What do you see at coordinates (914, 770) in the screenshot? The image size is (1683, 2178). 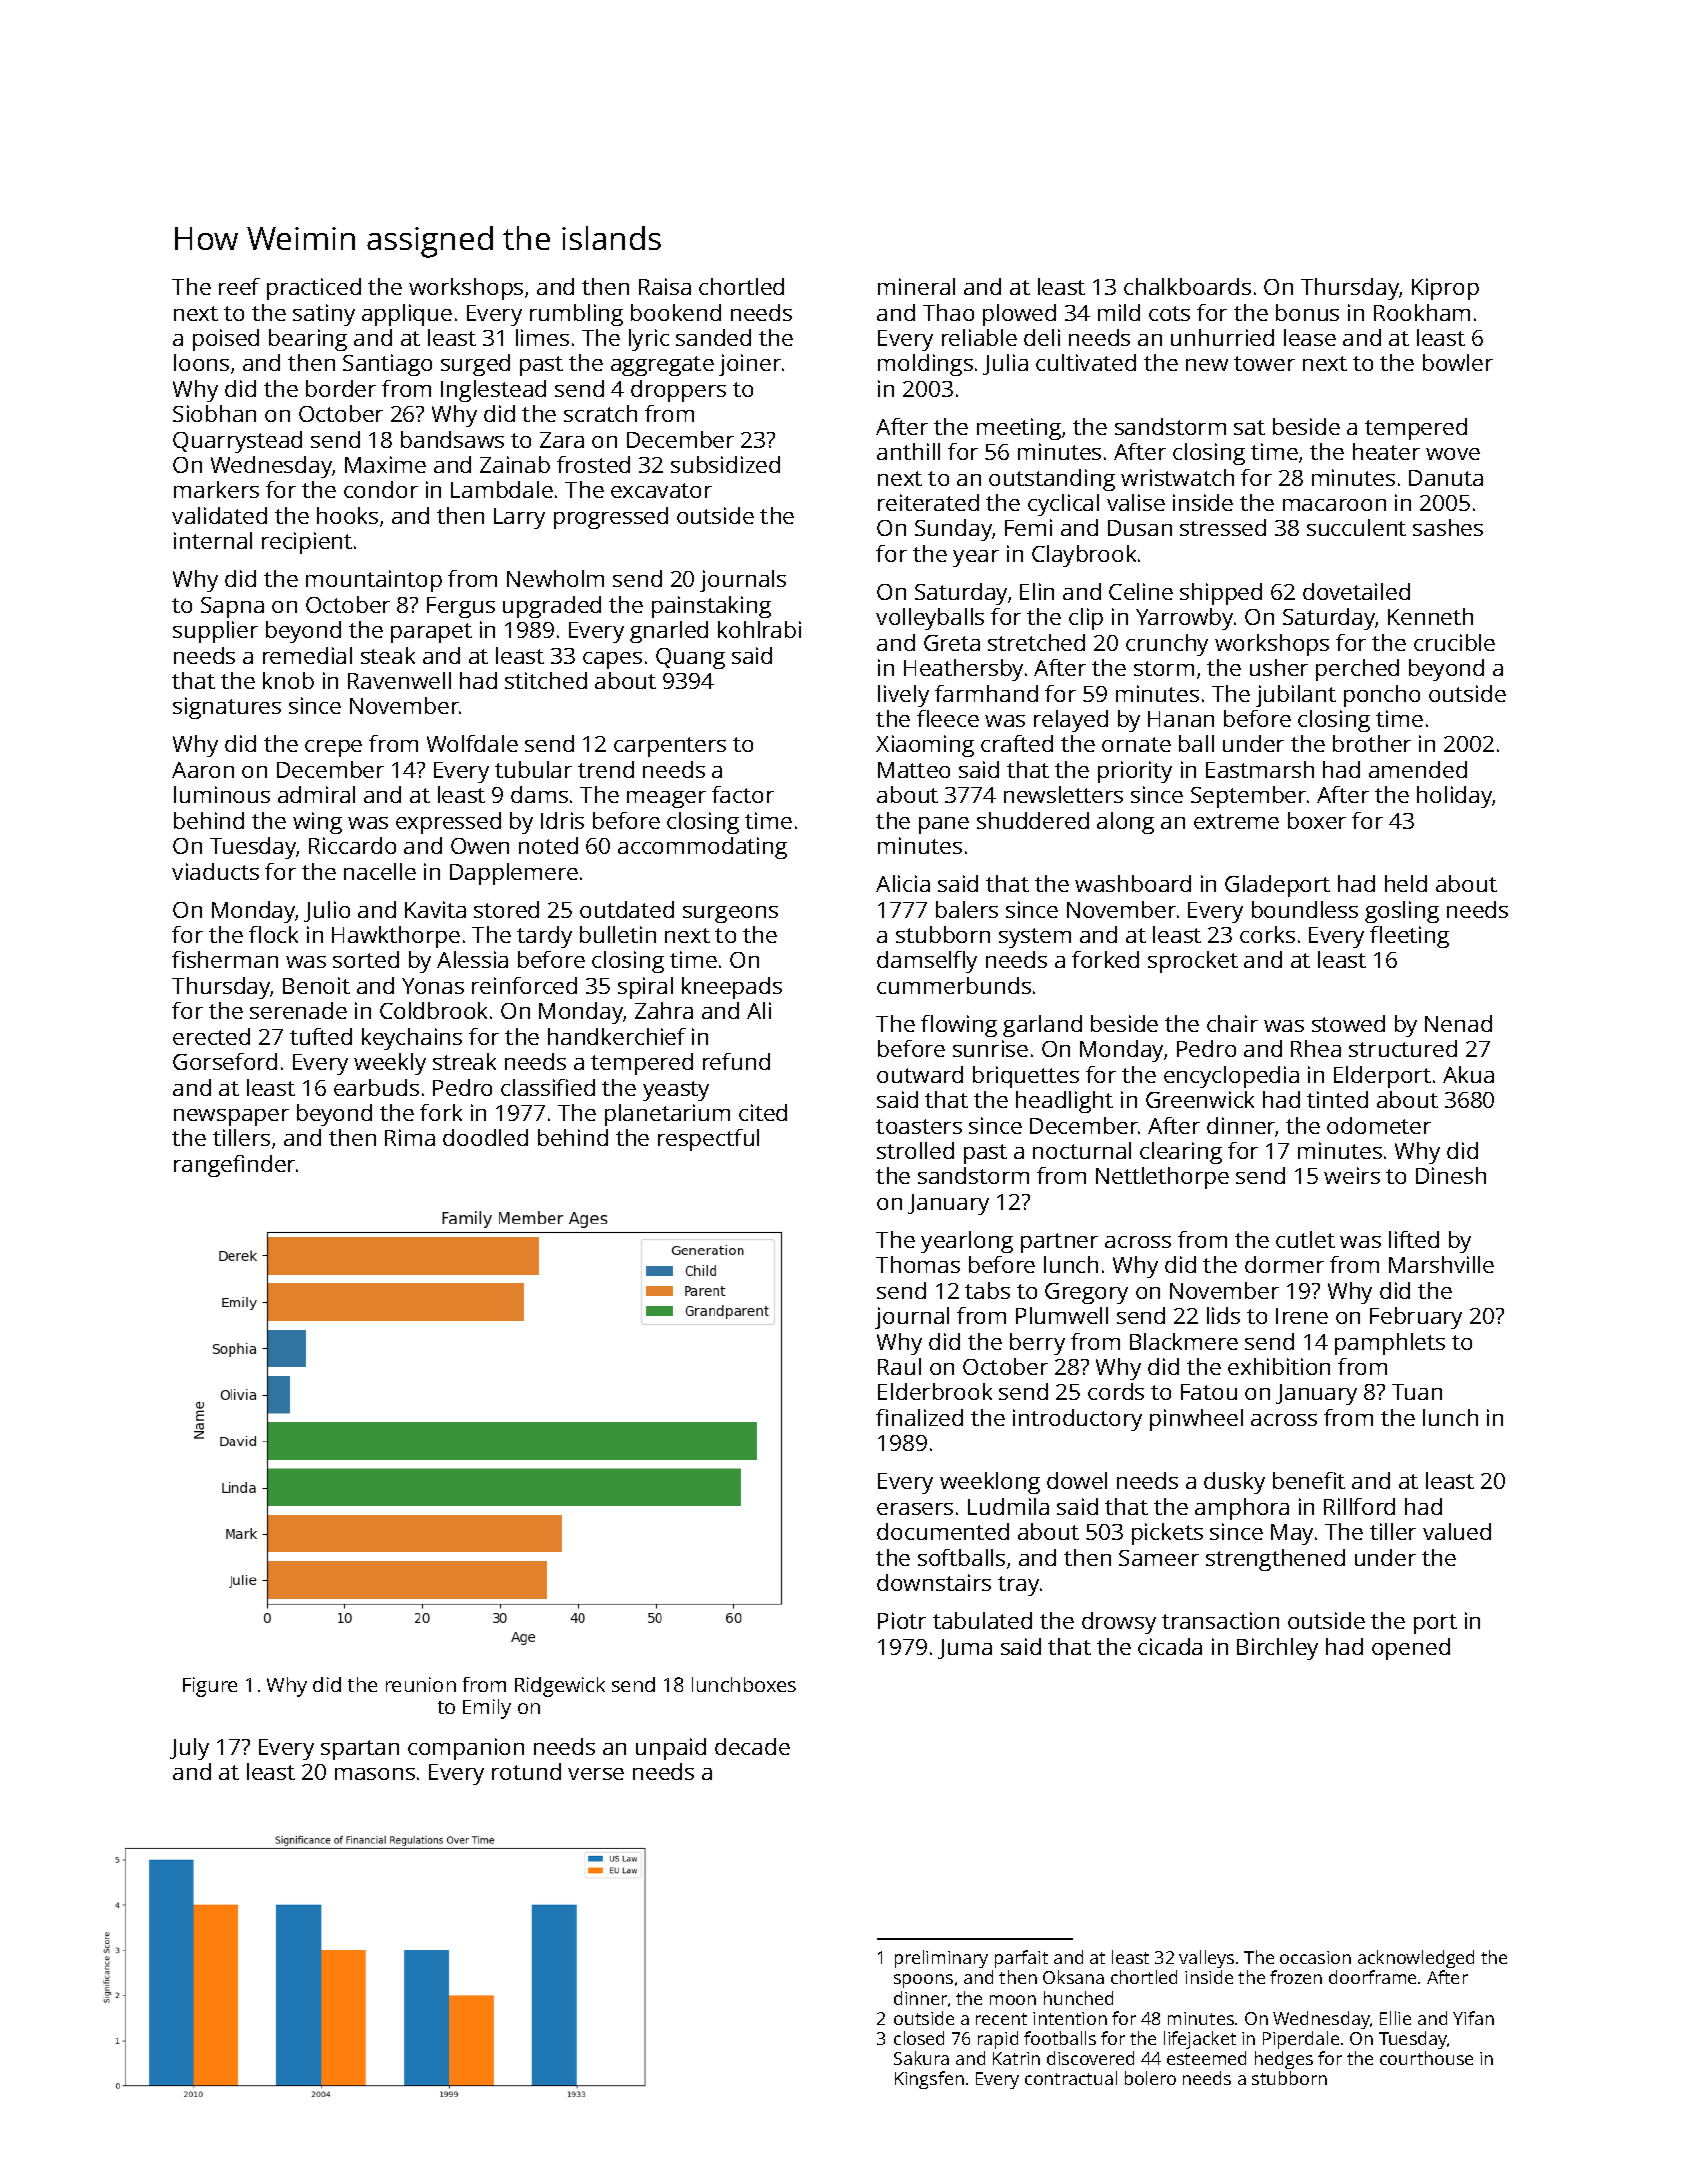 I see `Matteo` at bounding box center [914, 770].
